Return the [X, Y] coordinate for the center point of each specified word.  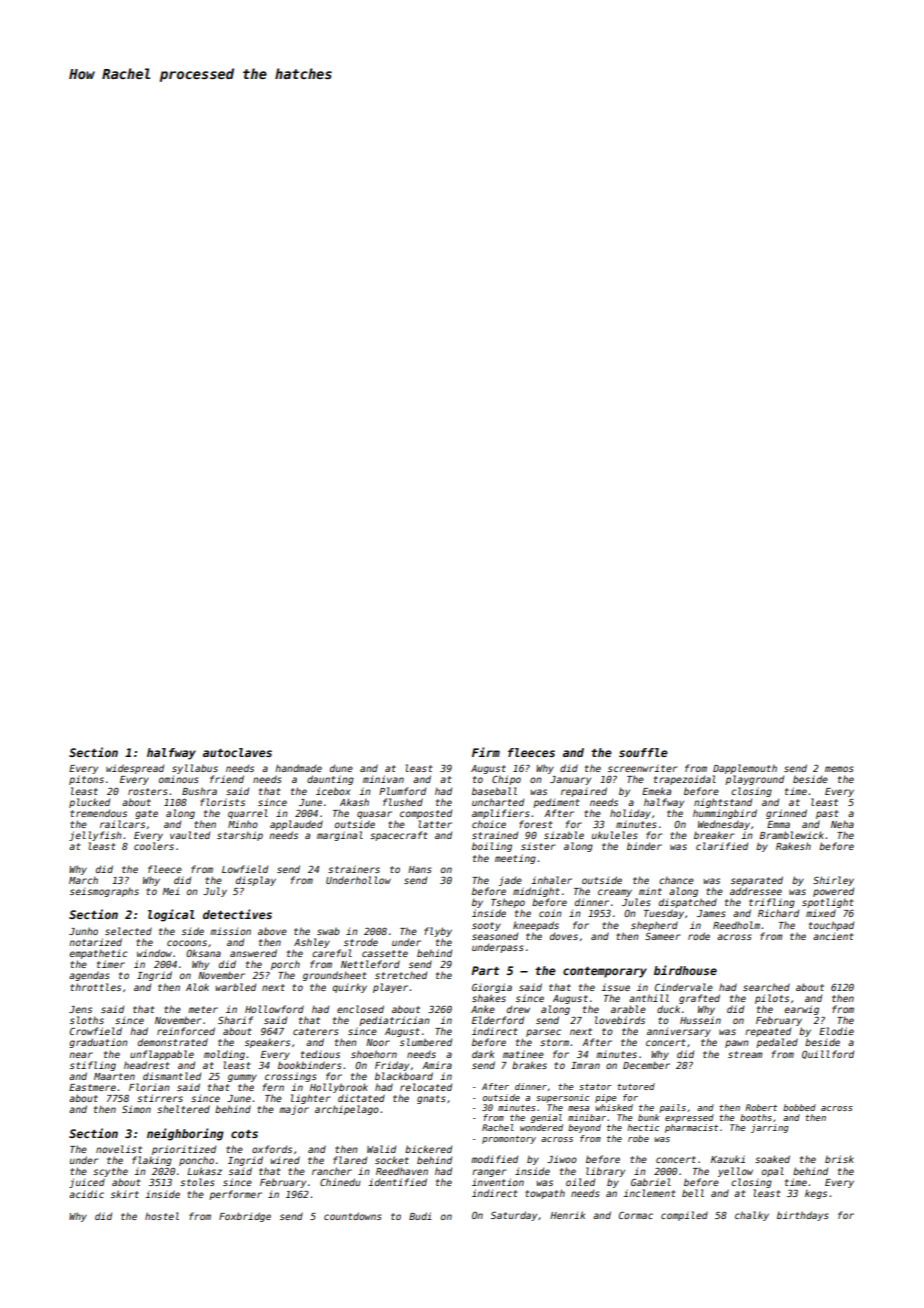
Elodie [836, 1031]
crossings [291, 1077]
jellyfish [95, 836]
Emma [778, 824]
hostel [162, 1216]
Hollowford [274, 1009]
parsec [543, 1033]
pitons [86, 780]
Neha [842, 824]
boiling [492, 847]
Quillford [828, 1054]
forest [536, 824]
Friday [392, 1066]
